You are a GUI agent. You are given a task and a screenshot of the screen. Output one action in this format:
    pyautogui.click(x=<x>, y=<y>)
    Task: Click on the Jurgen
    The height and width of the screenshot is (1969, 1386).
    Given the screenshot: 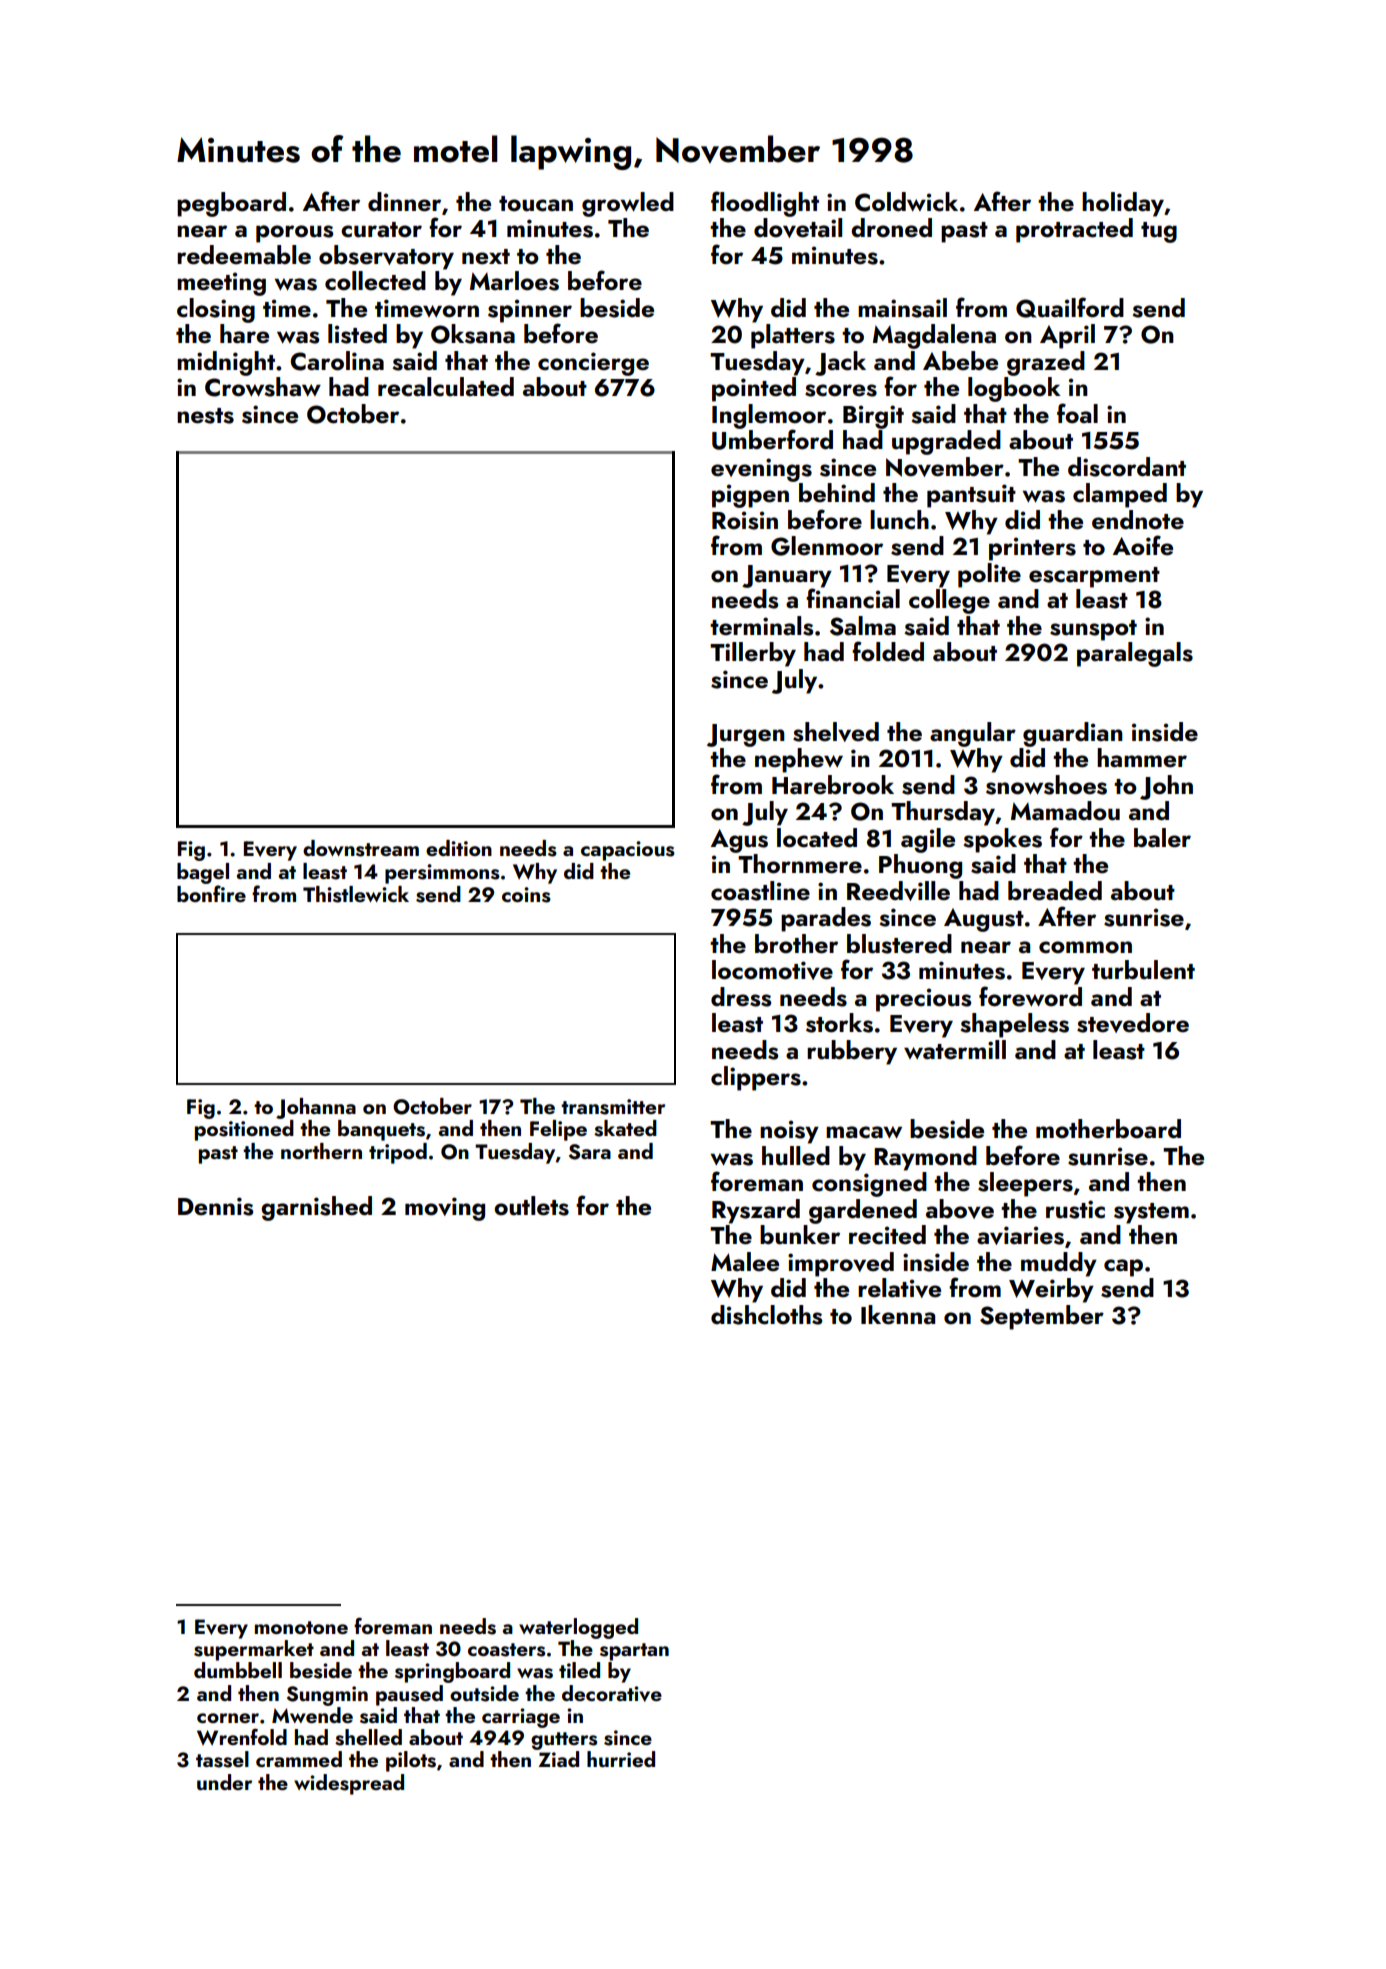 What is the action you would take?
    pyautogui.click(x=746, y=735)
